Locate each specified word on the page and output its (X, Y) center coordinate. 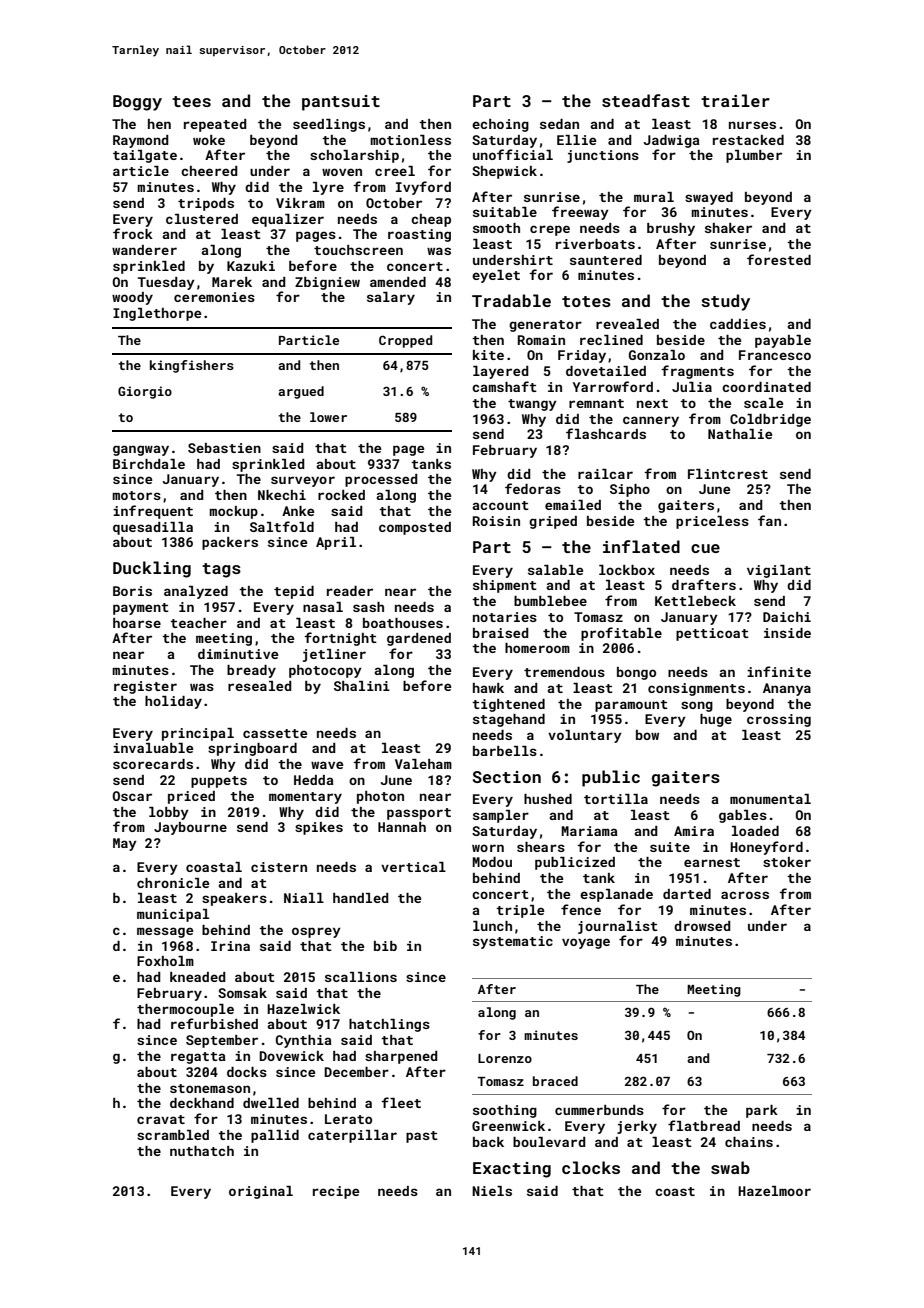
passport (419, 814)
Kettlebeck (695, 601)
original (261, 1192)
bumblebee (550, 601)
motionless (410, 140)
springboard (252, 749)
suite (670, 847)
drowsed (702, 926)
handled (361, 898)
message (165, 932)
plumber (754, 156)
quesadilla (153, 528)
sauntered (606, 260)
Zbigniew (327, 283)
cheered (209, 171)
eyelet (496, 276)
